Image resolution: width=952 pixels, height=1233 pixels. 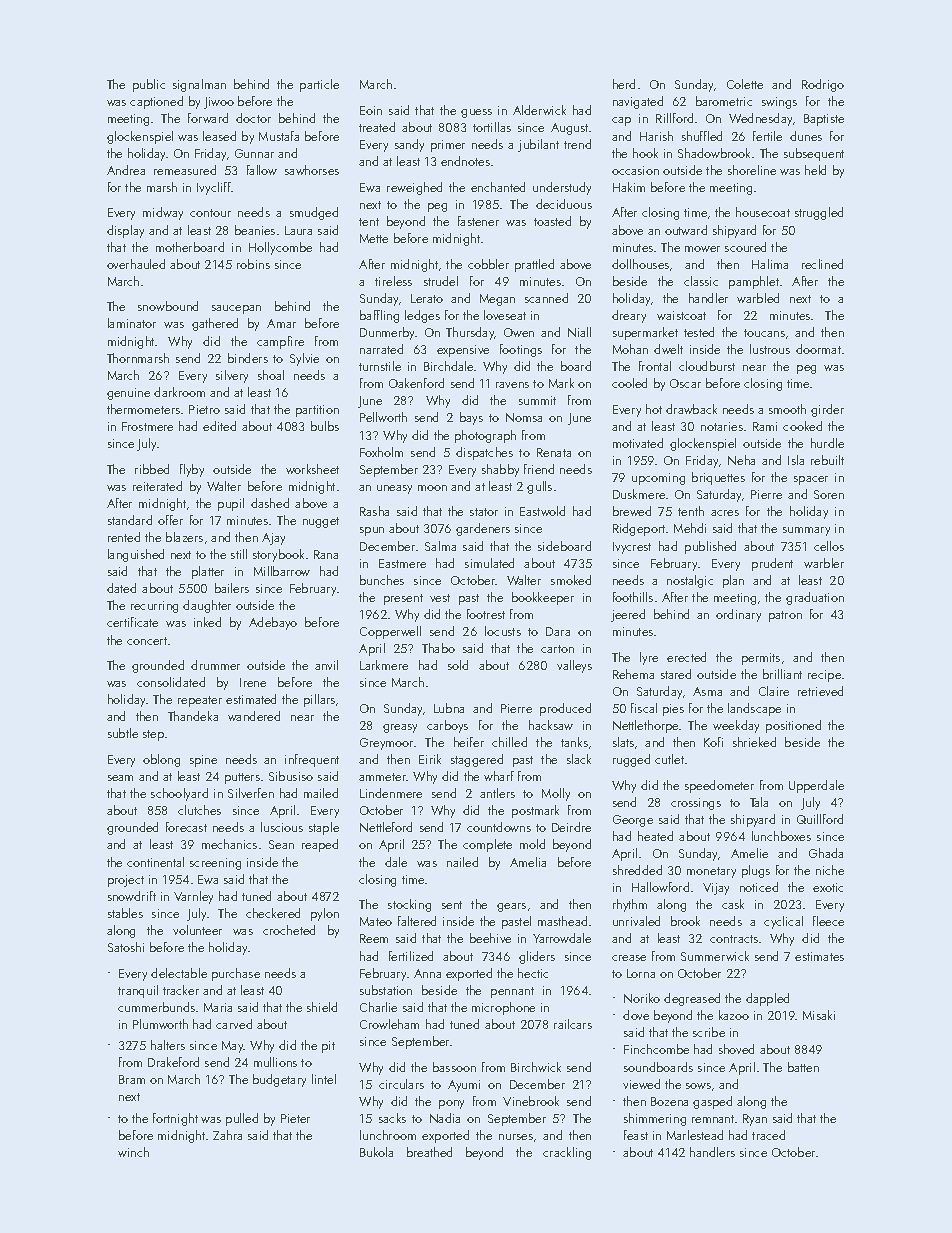 I want to click on Frostmere, so click(x=147, y=426).
